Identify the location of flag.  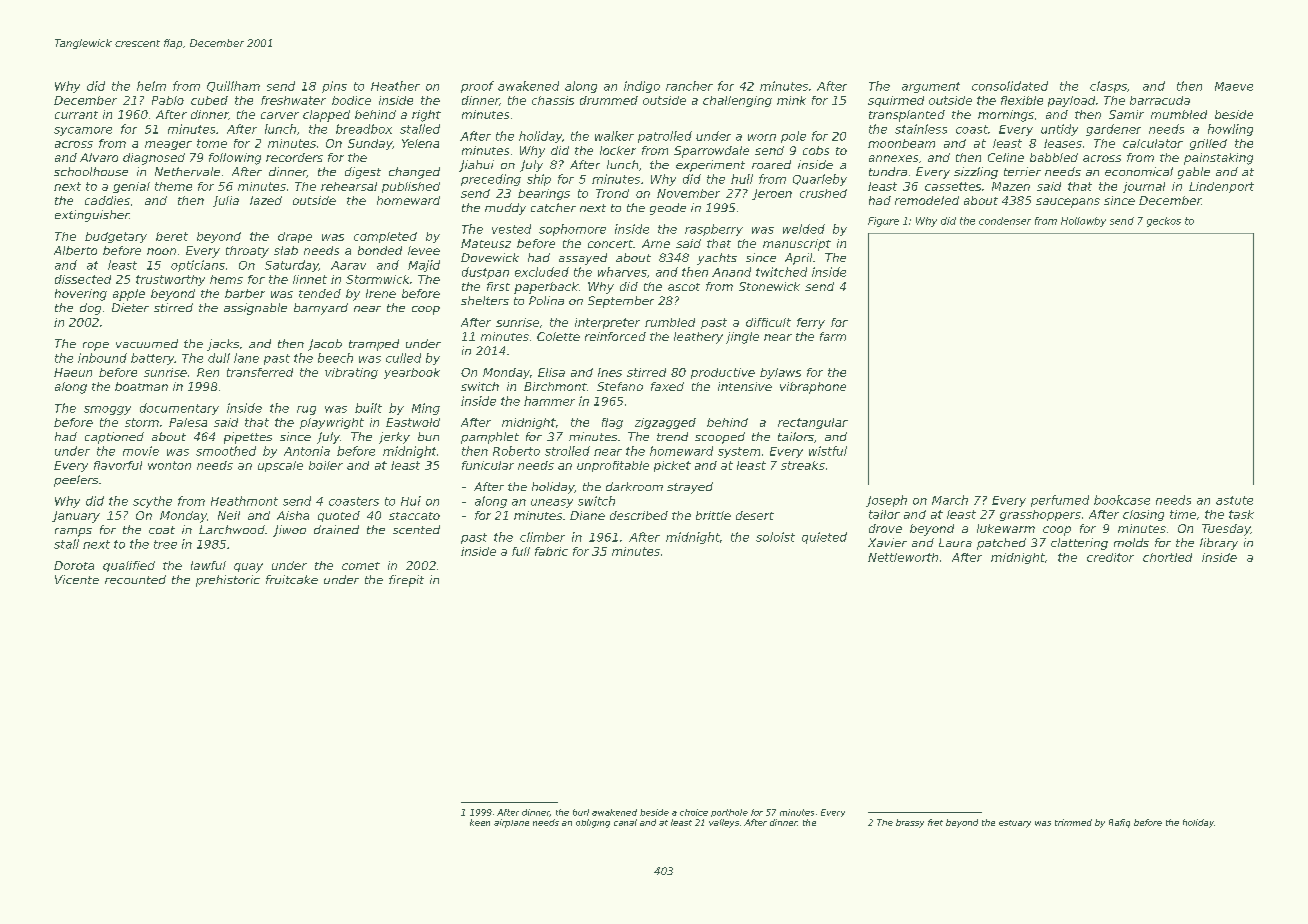
(612, 423).
